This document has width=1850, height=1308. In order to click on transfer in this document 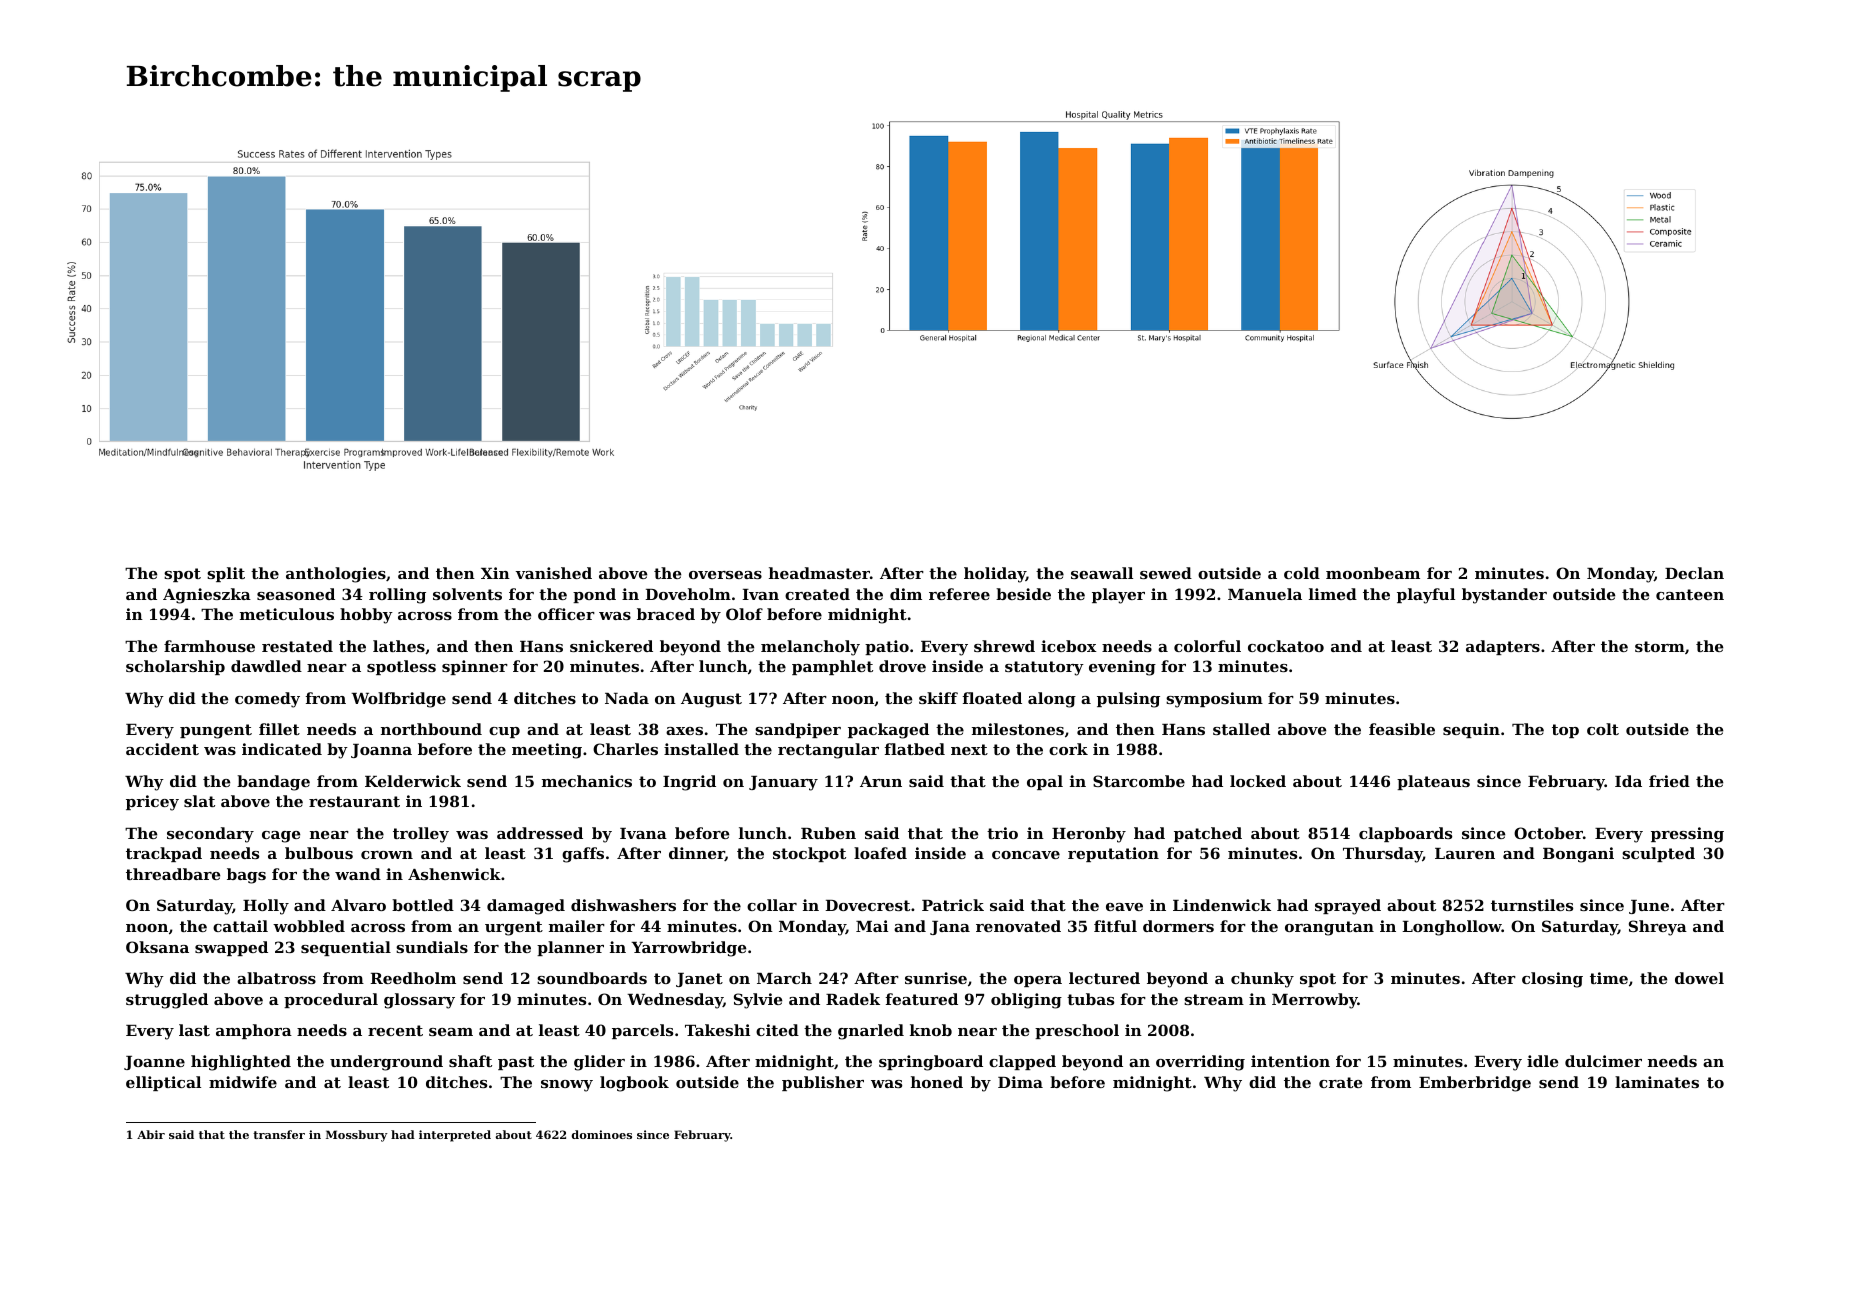, I will do `click(279, 1134)`.
